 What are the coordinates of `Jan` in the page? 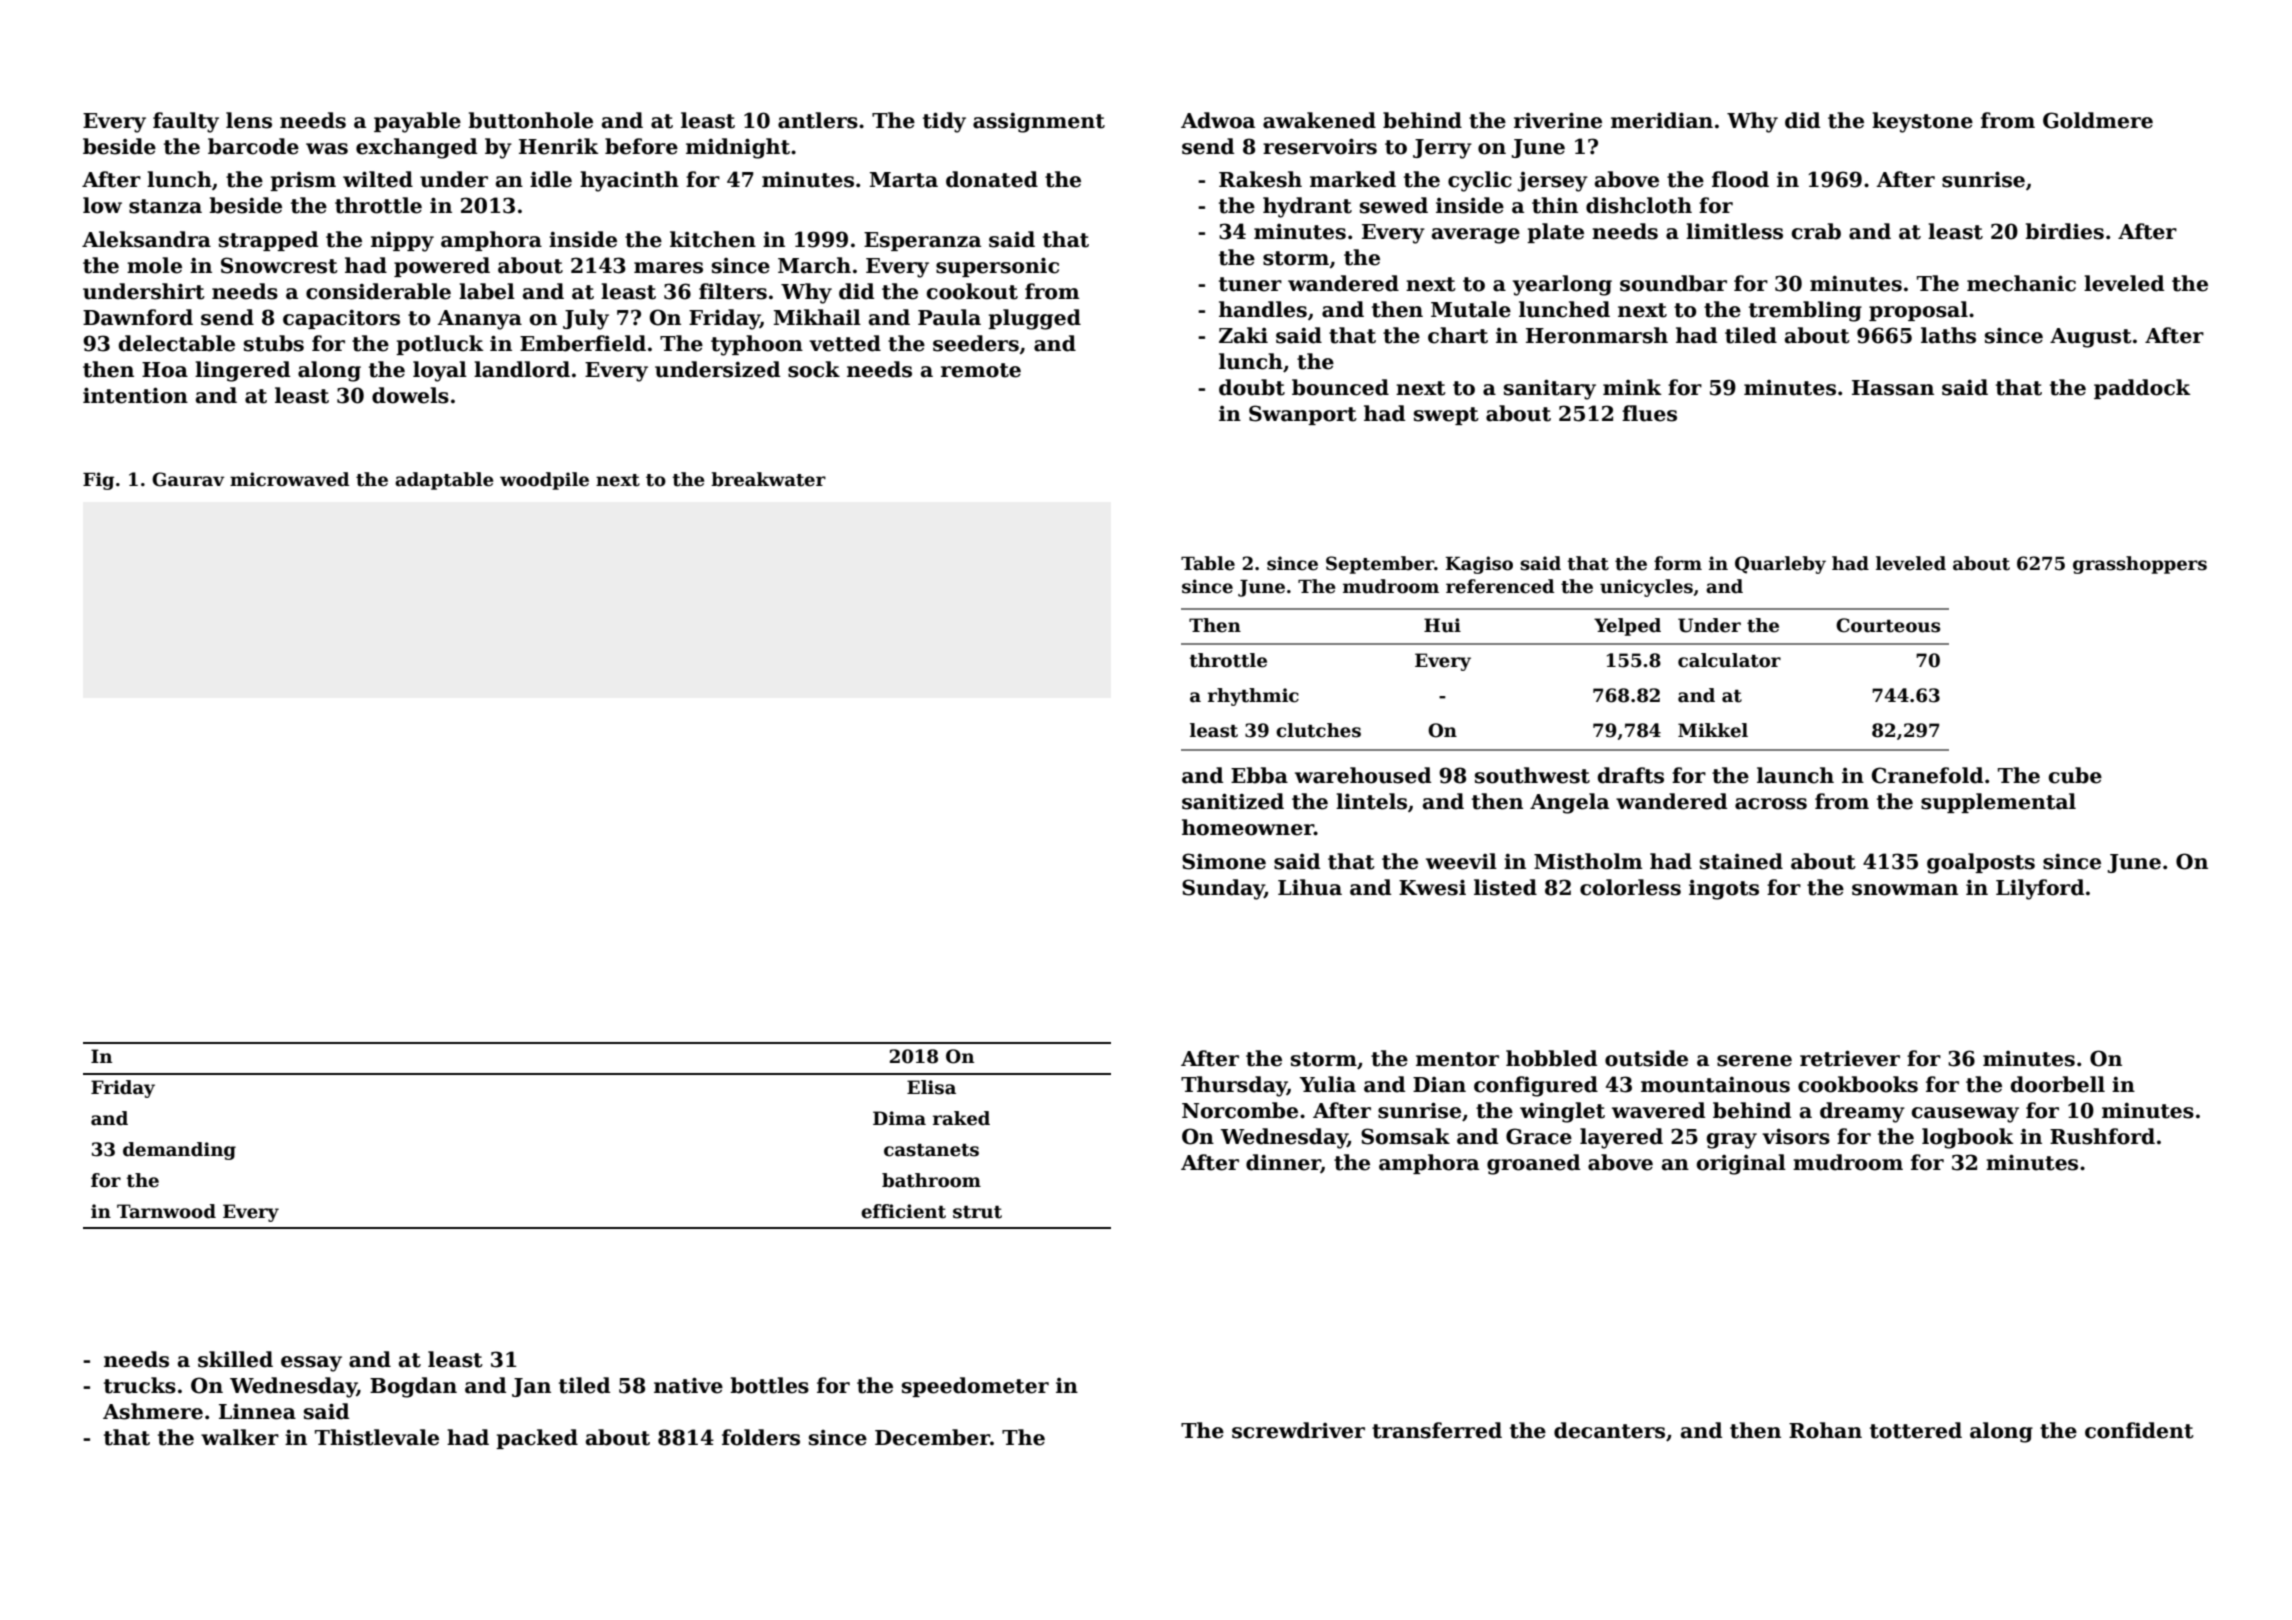 It's located at (531, 1387).
